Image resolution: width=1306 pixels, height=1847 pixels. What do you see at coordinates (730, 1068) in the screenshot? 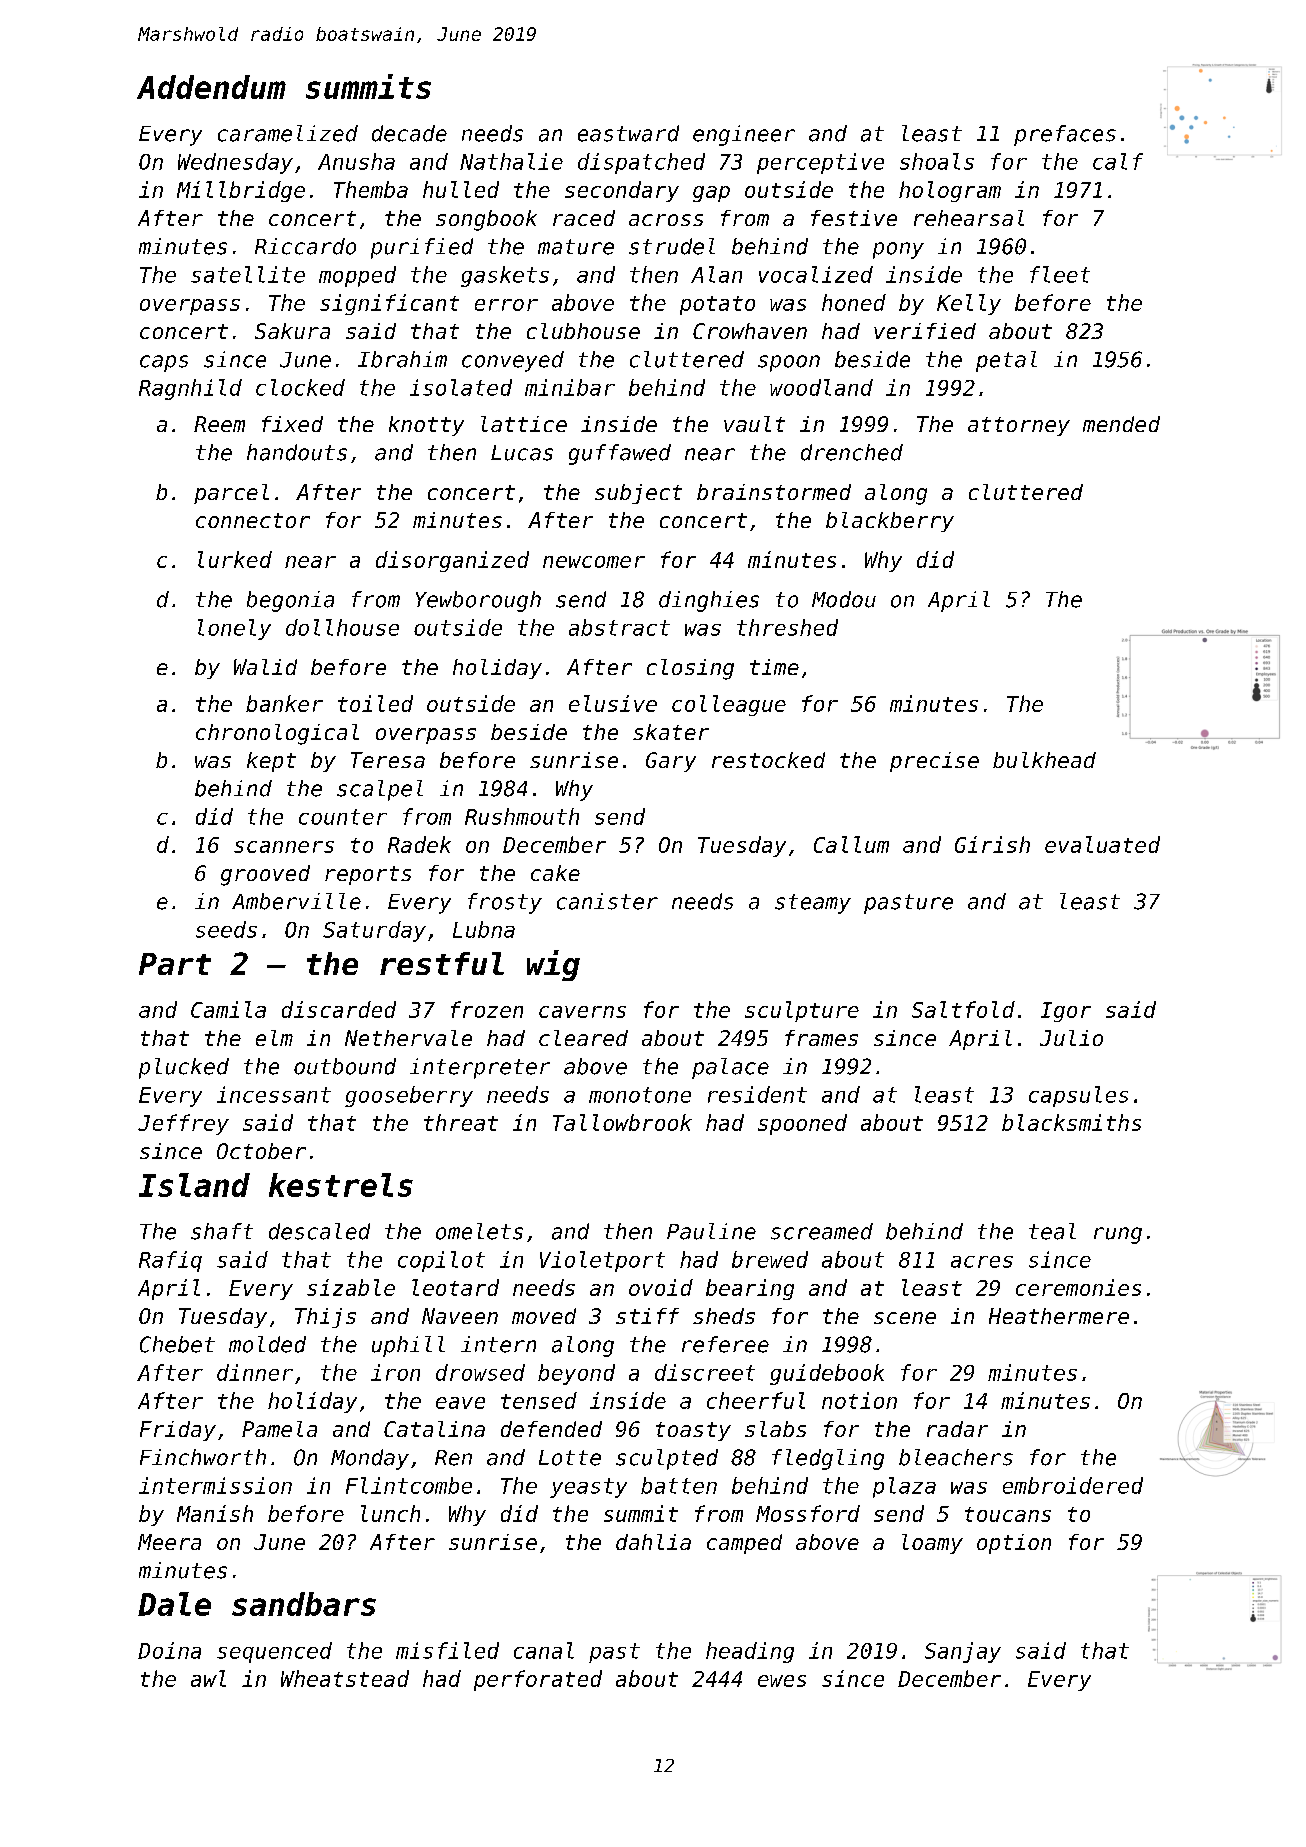
I see `palace` at bounding box center [730, 1068].
